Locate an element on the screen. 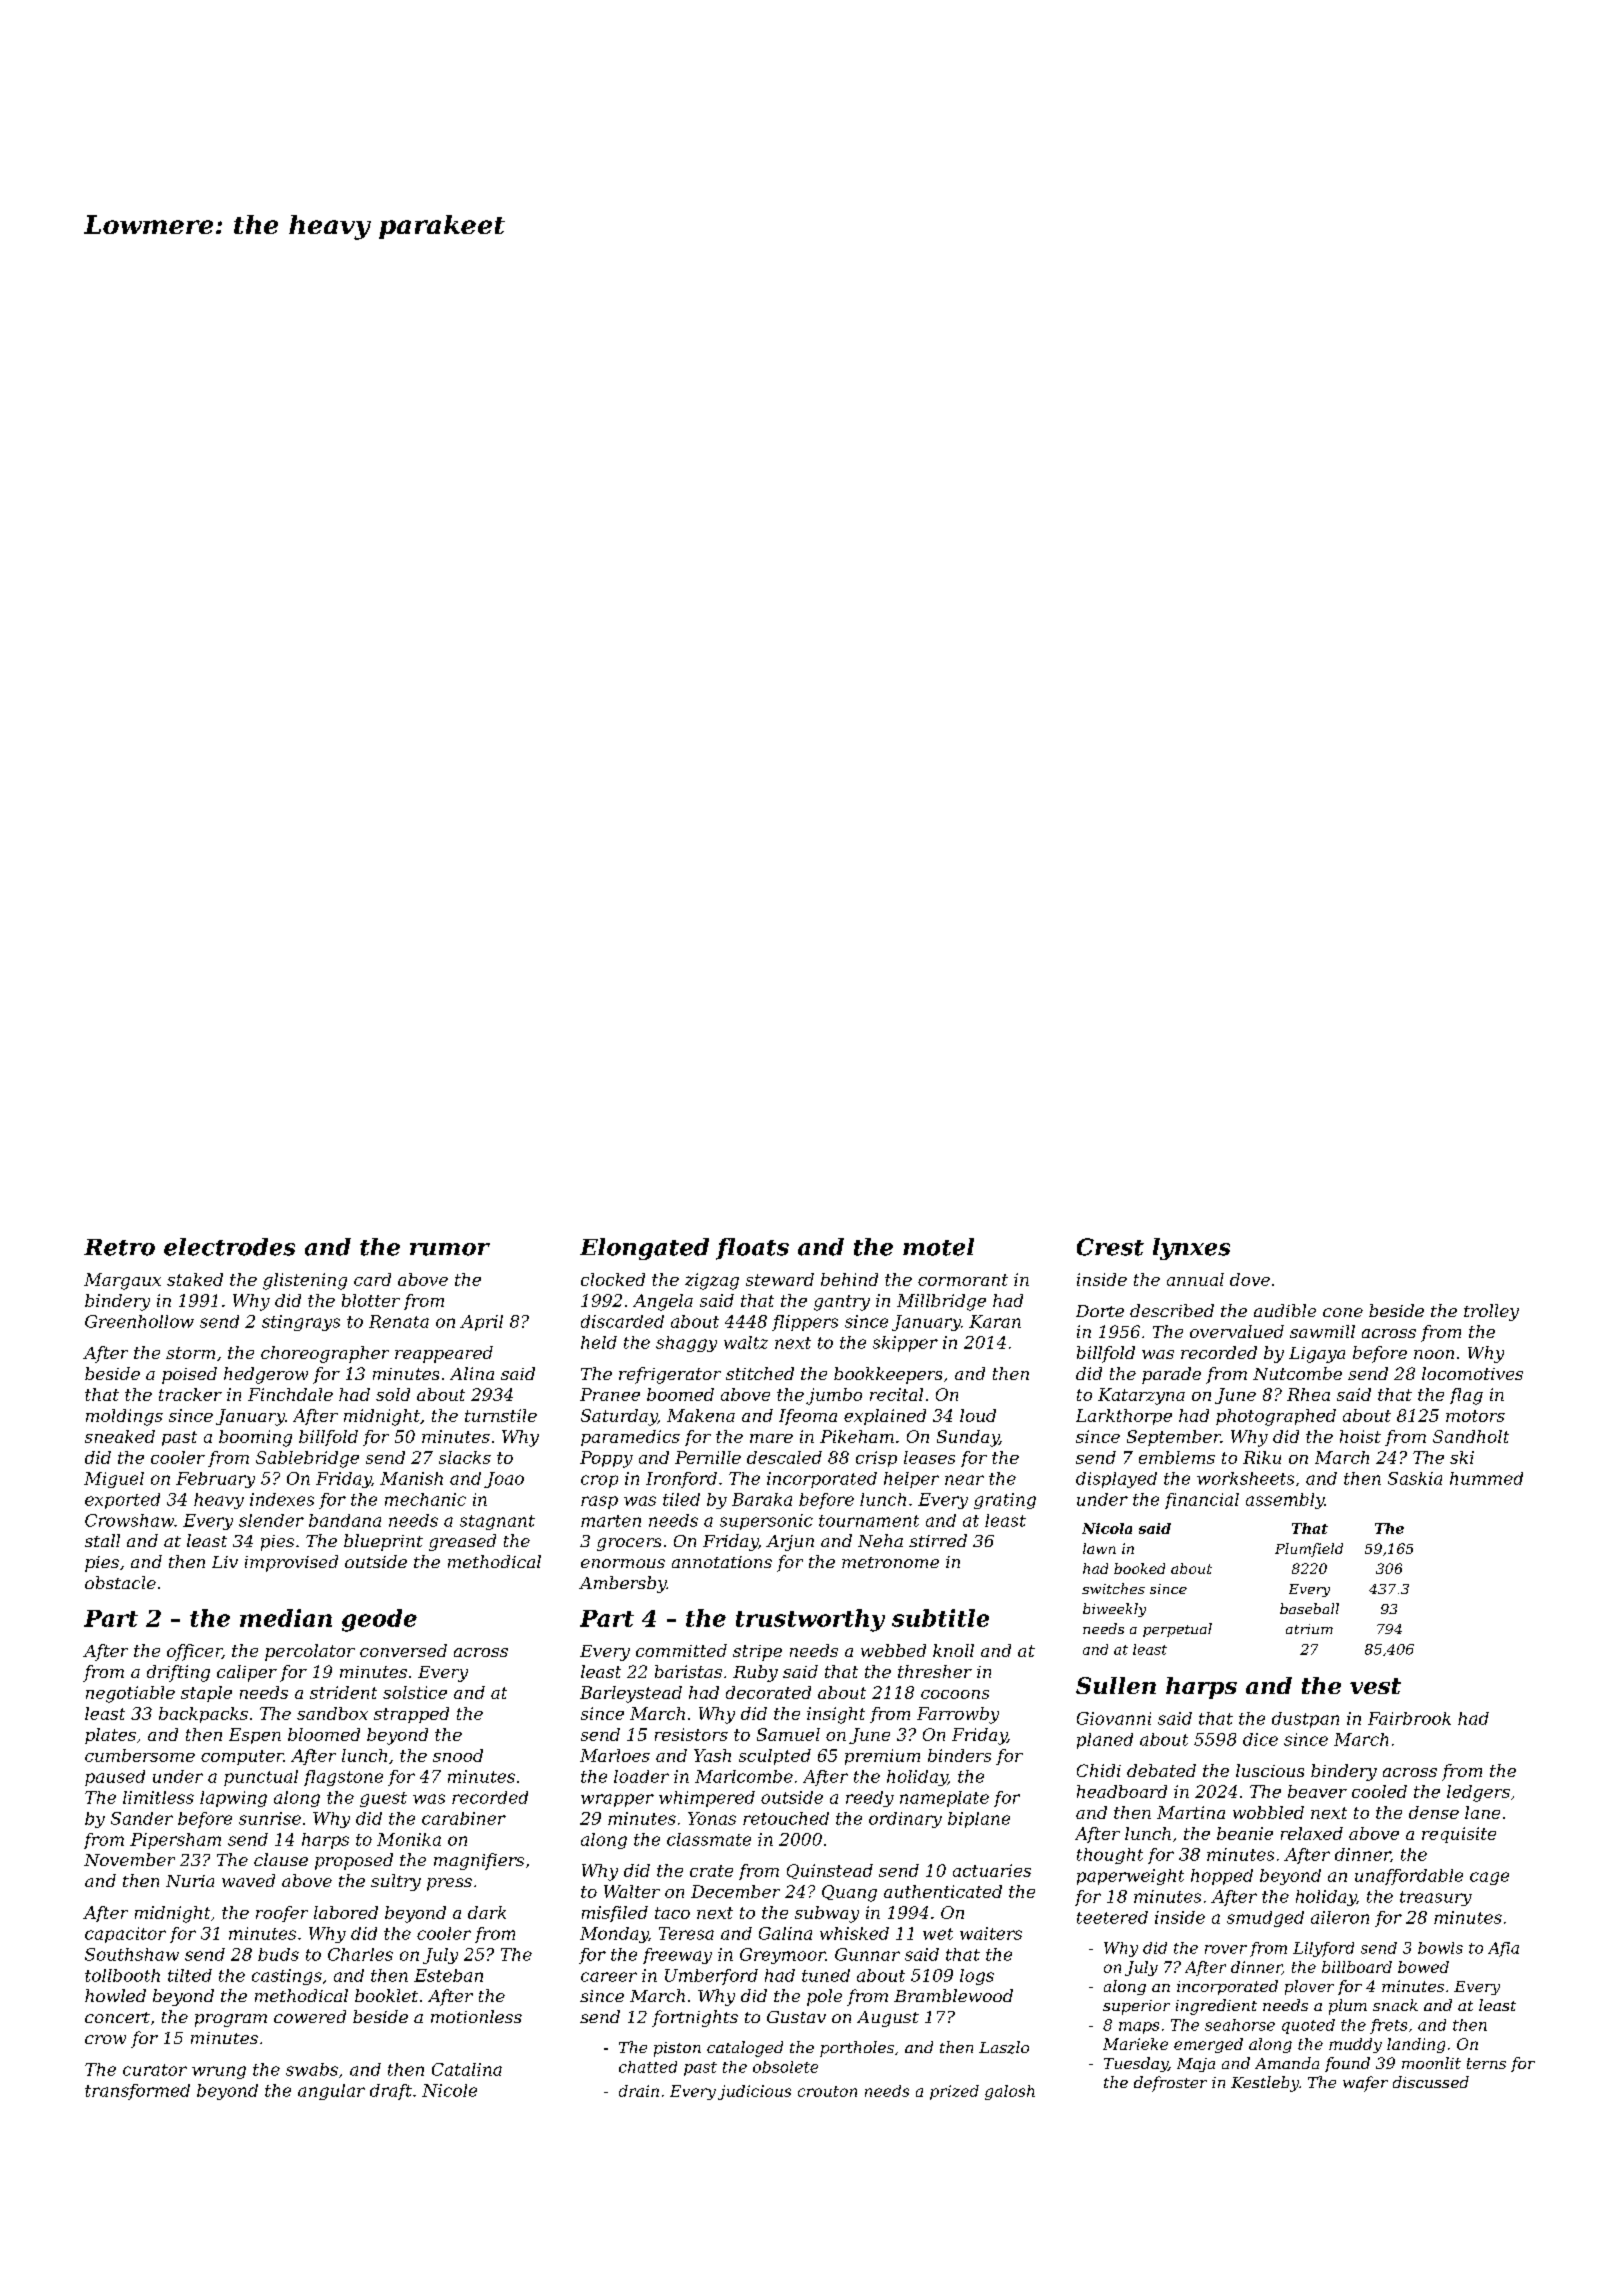 This screenshot has width=1620, height=2292. fortnights is located at coordinates (695, 2018).
